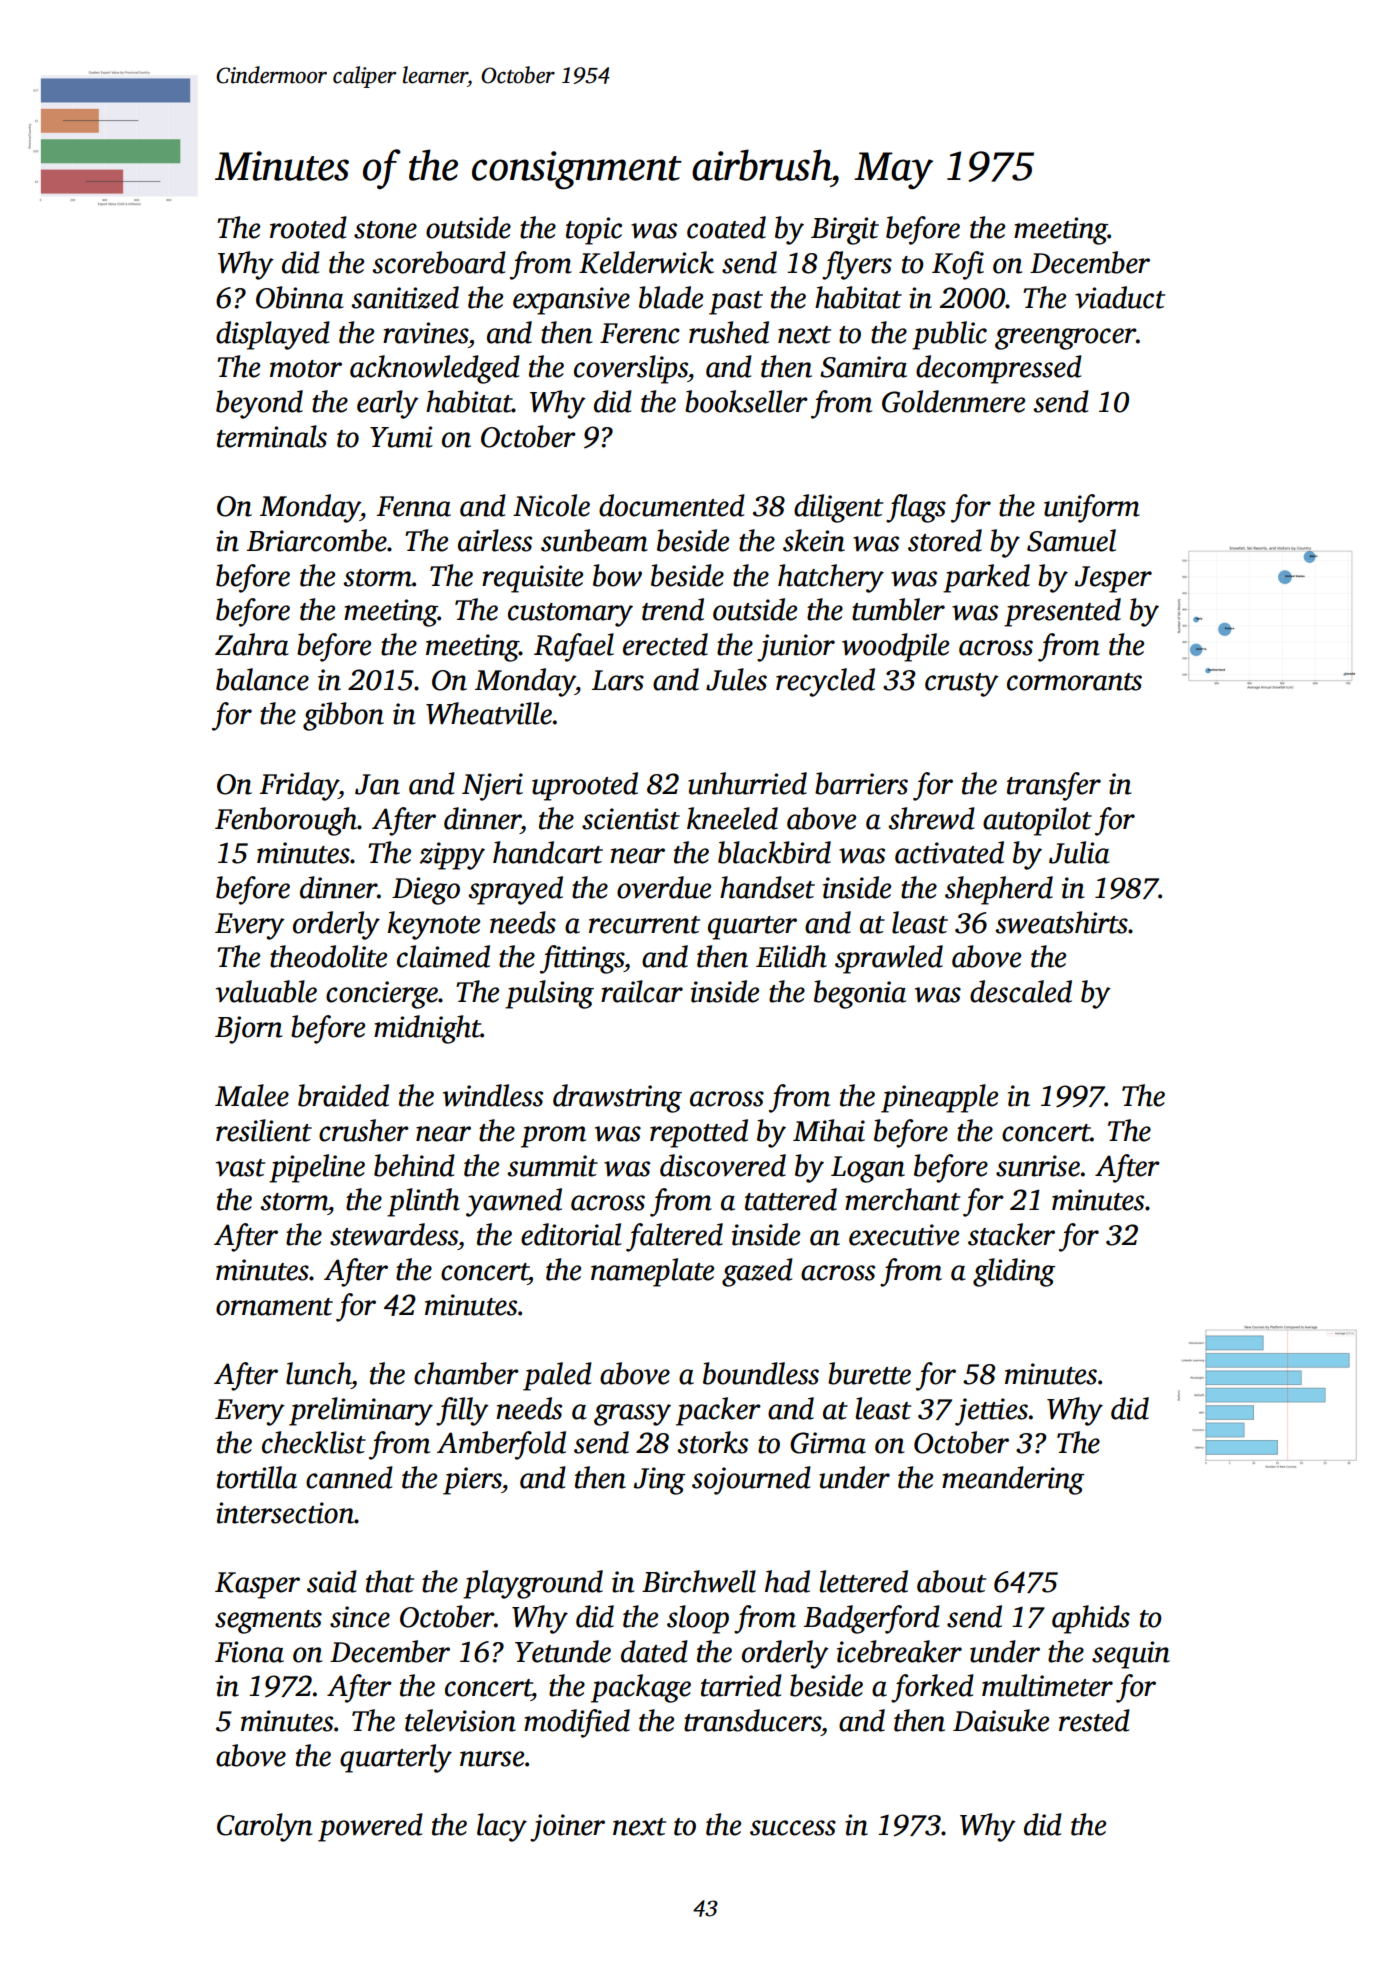  What do you see at coordinates (793, 1828) in the screenshot?
I see `success` at bounding box center [793, 1828].
